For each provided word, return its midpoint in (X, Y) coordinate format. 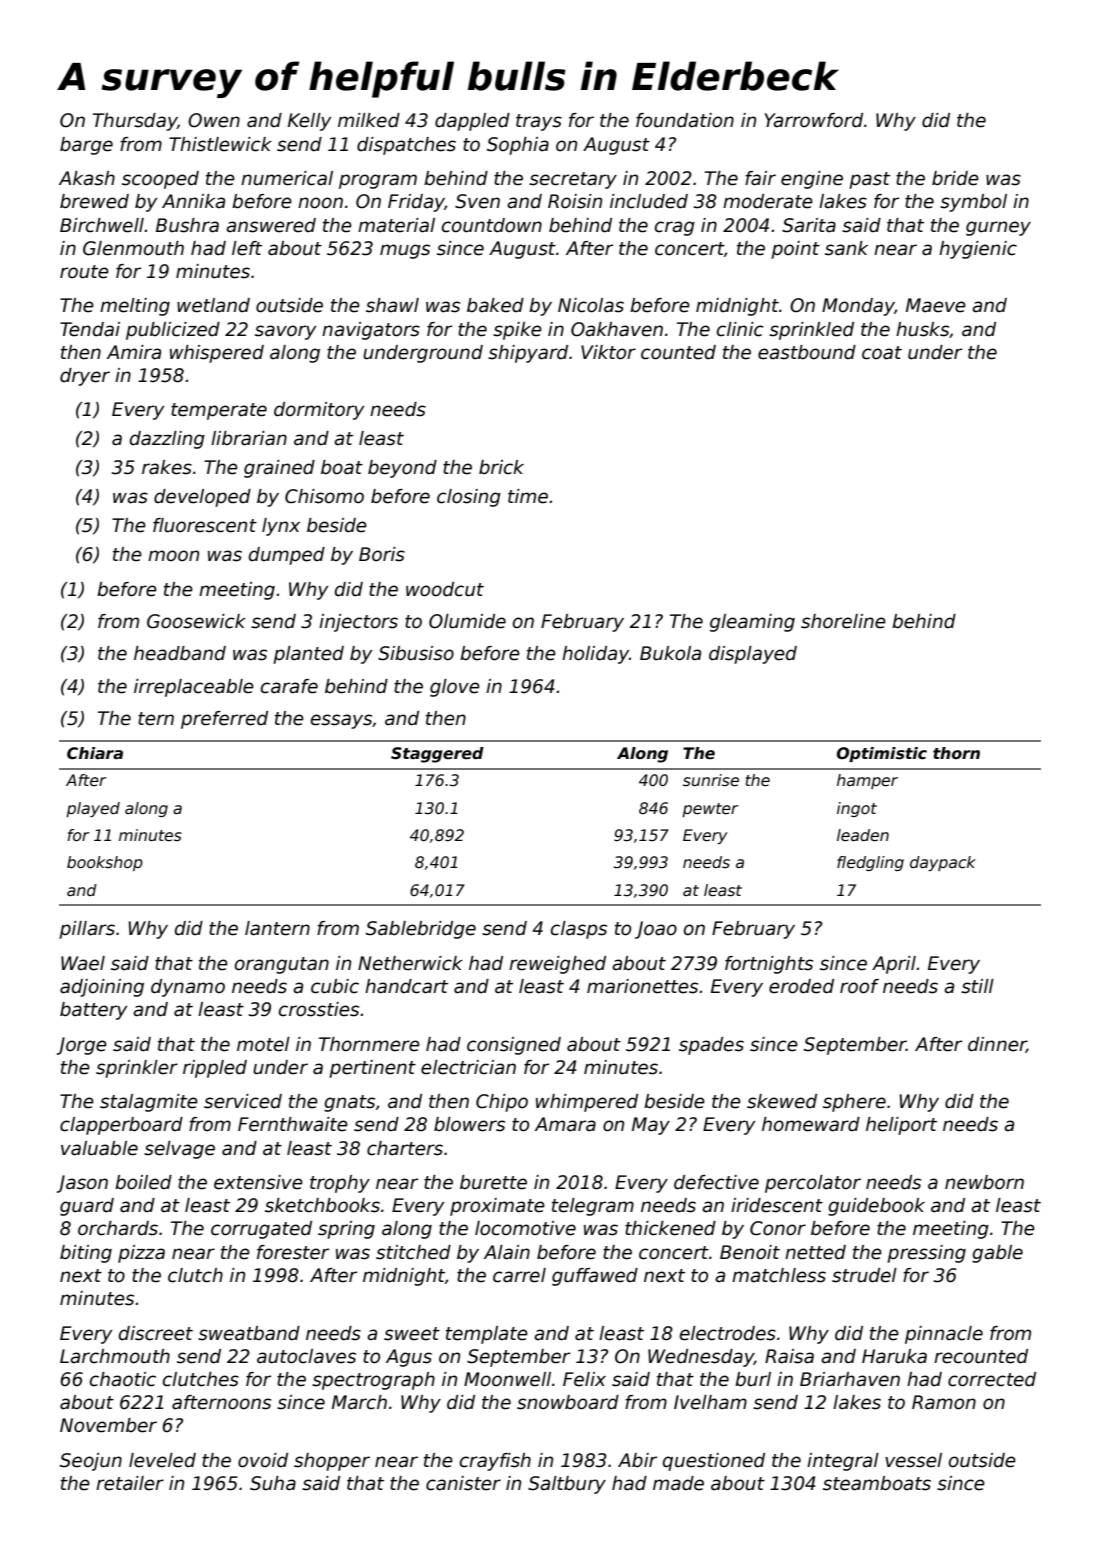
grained (279, 469)
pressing (926, 1254)
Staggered (437, 755)
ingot (857, 809)
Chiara (95, 753)
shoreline (843, 621)
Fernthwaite (293, 1124)
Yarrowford (814, 120)
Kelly (309, 122)
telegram (593, 1207)
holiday (595, 655)
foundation (685, 120)
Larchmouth (115, 1356)
